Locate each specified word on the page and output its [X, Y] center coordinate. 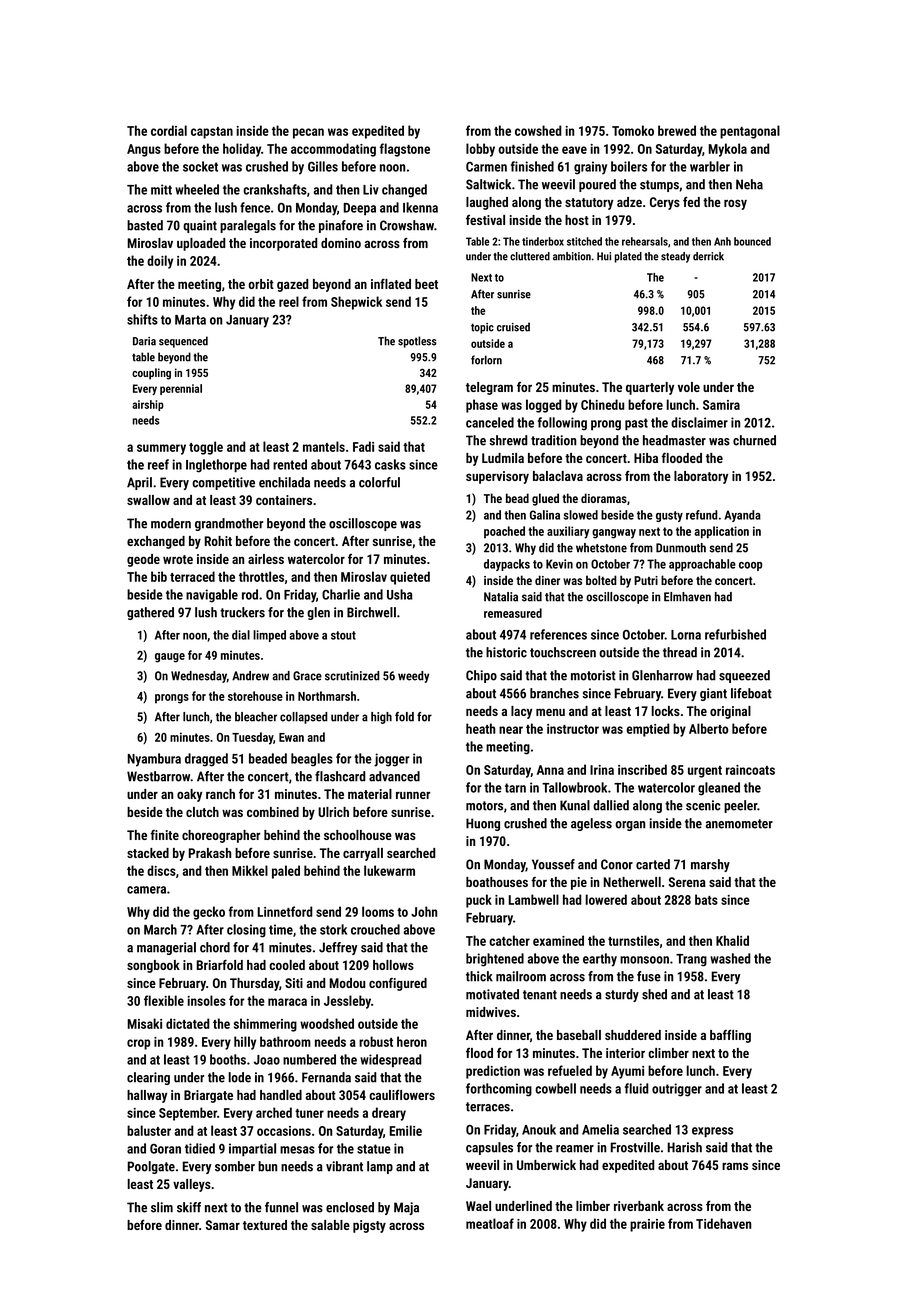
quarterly [650, 388]
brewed [677, 130]
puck [479, 901]
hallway [147, 1096]
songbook [153, 966]
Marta [190, 320]
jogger [391, 760]
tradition [553, 440]
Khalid [732, 940]
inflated [391, 284]
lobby [480, 150]
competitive [223, 483]
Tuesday [252, 738]
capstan [212, 133]
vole [689, 387]
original [730, 712]
